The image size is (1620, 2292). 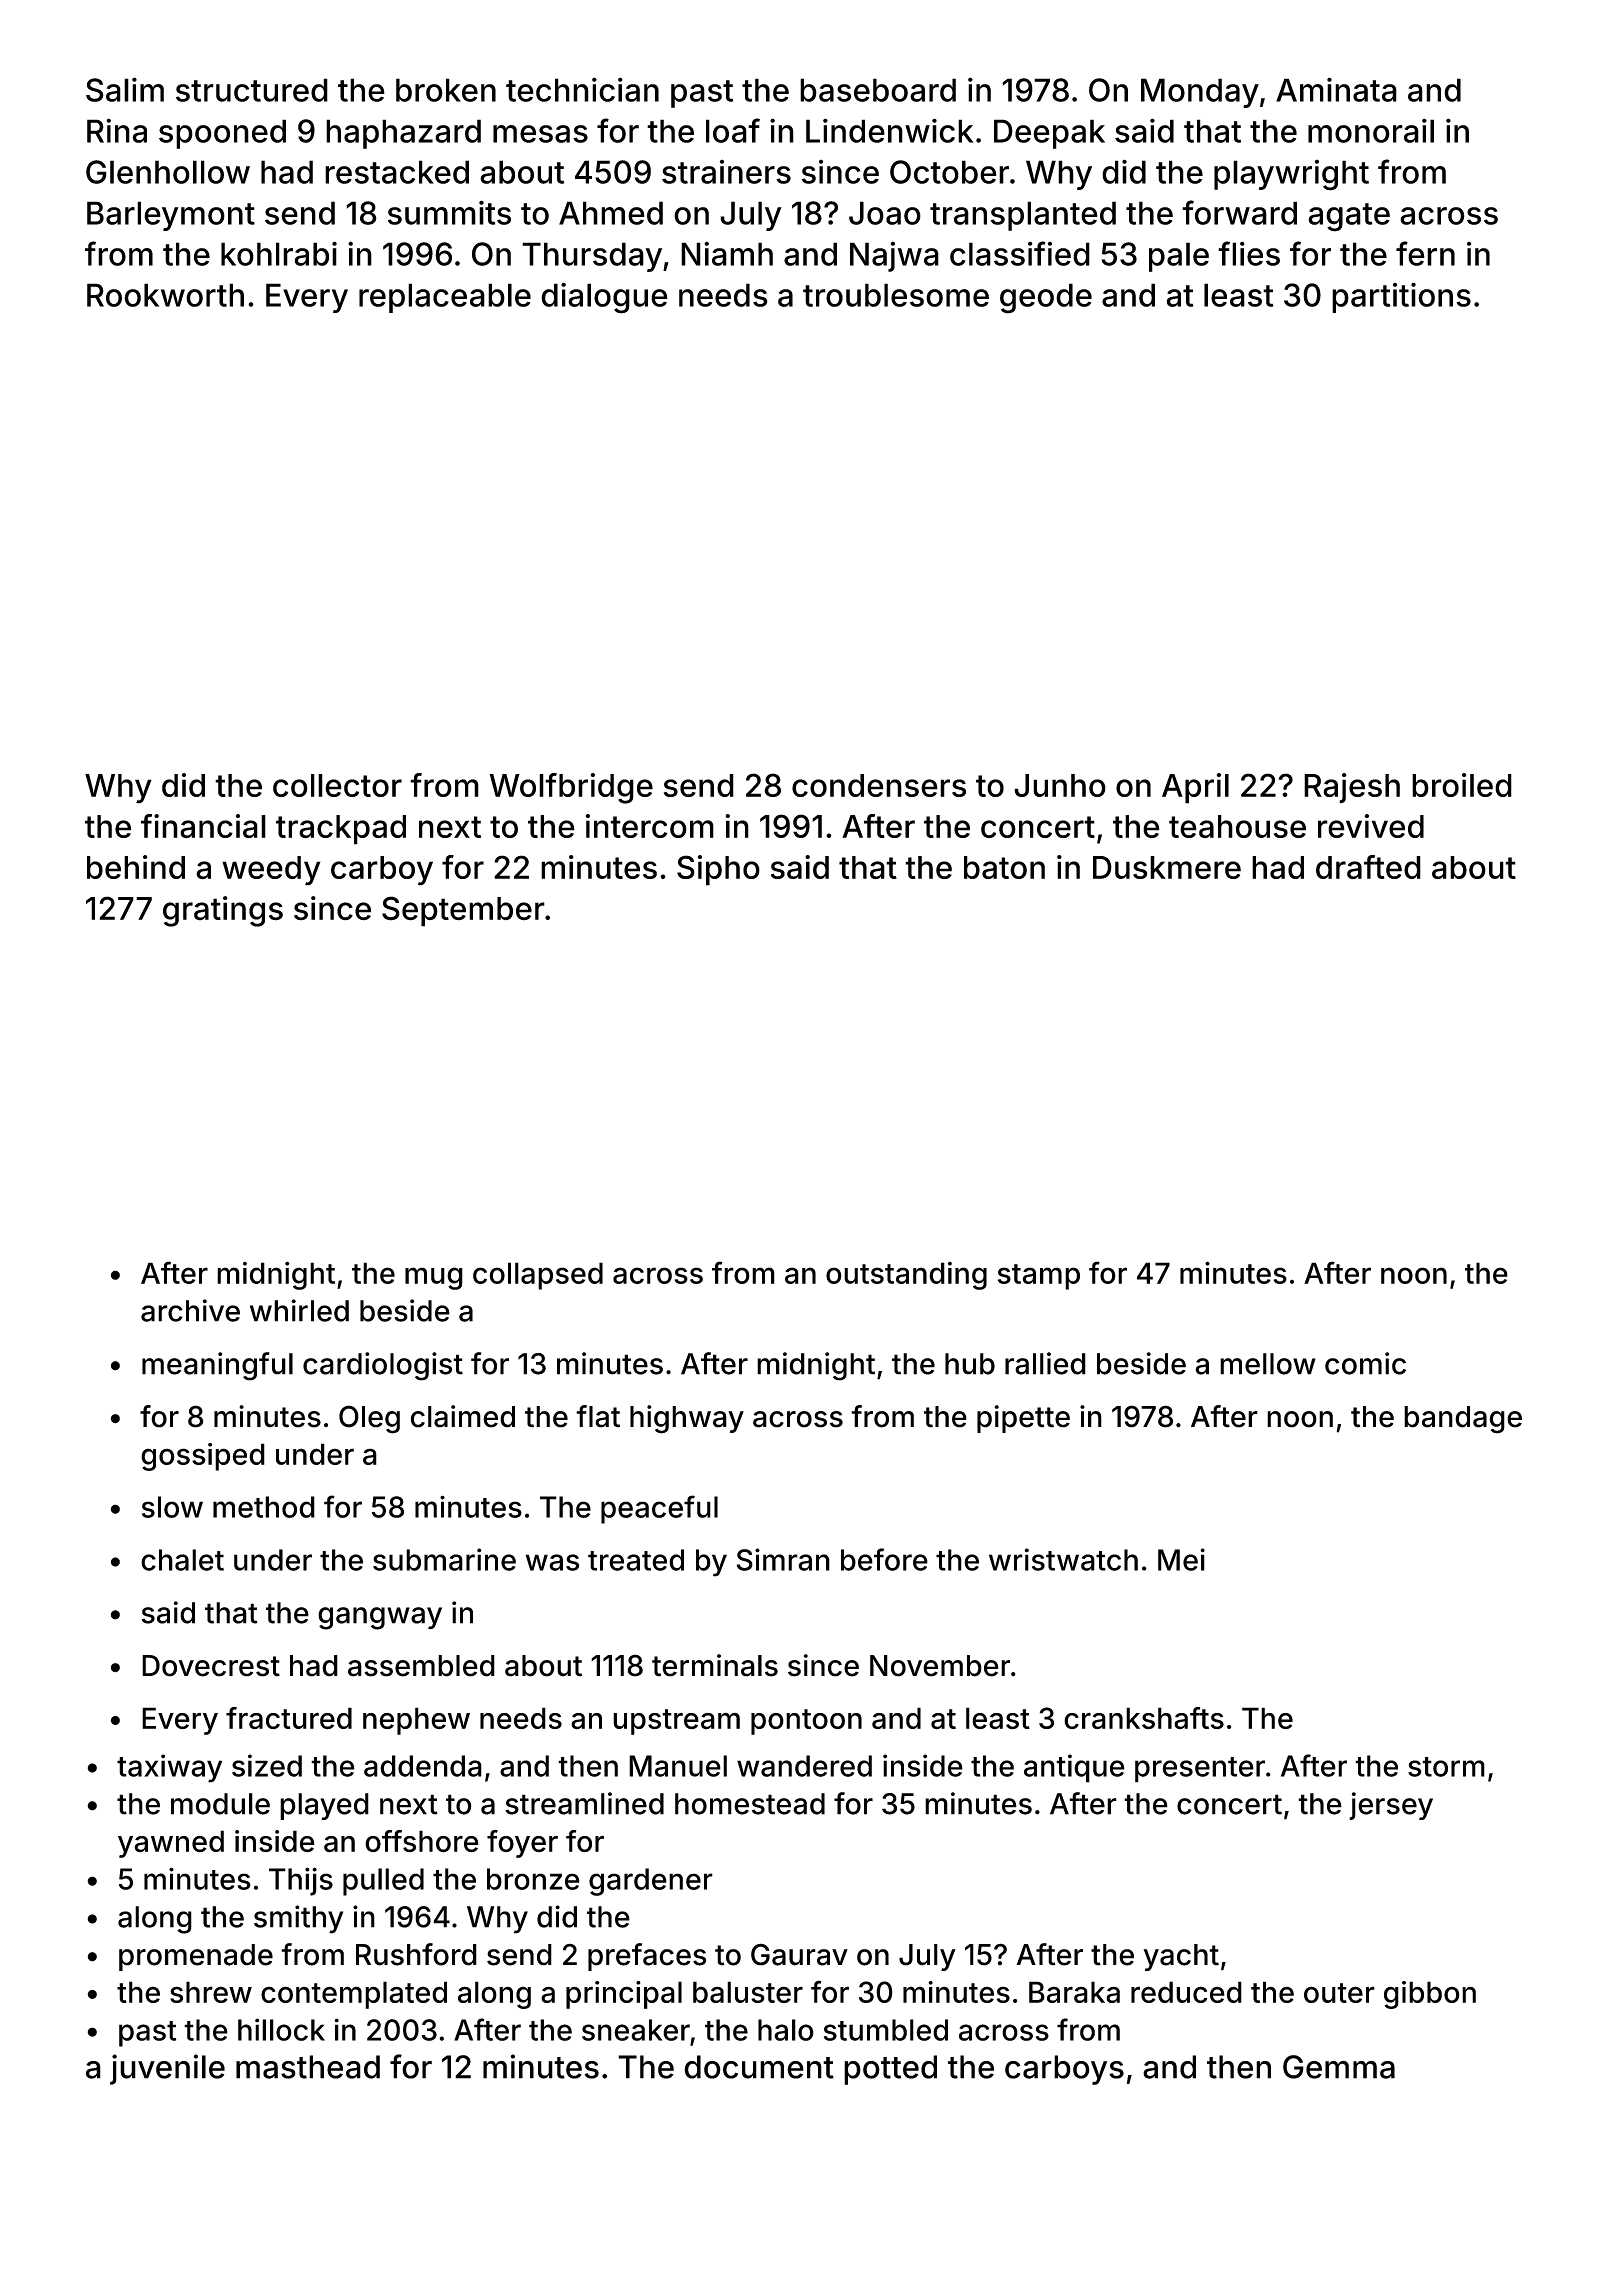 I want to click on financial, so click(x=203, y=826).
